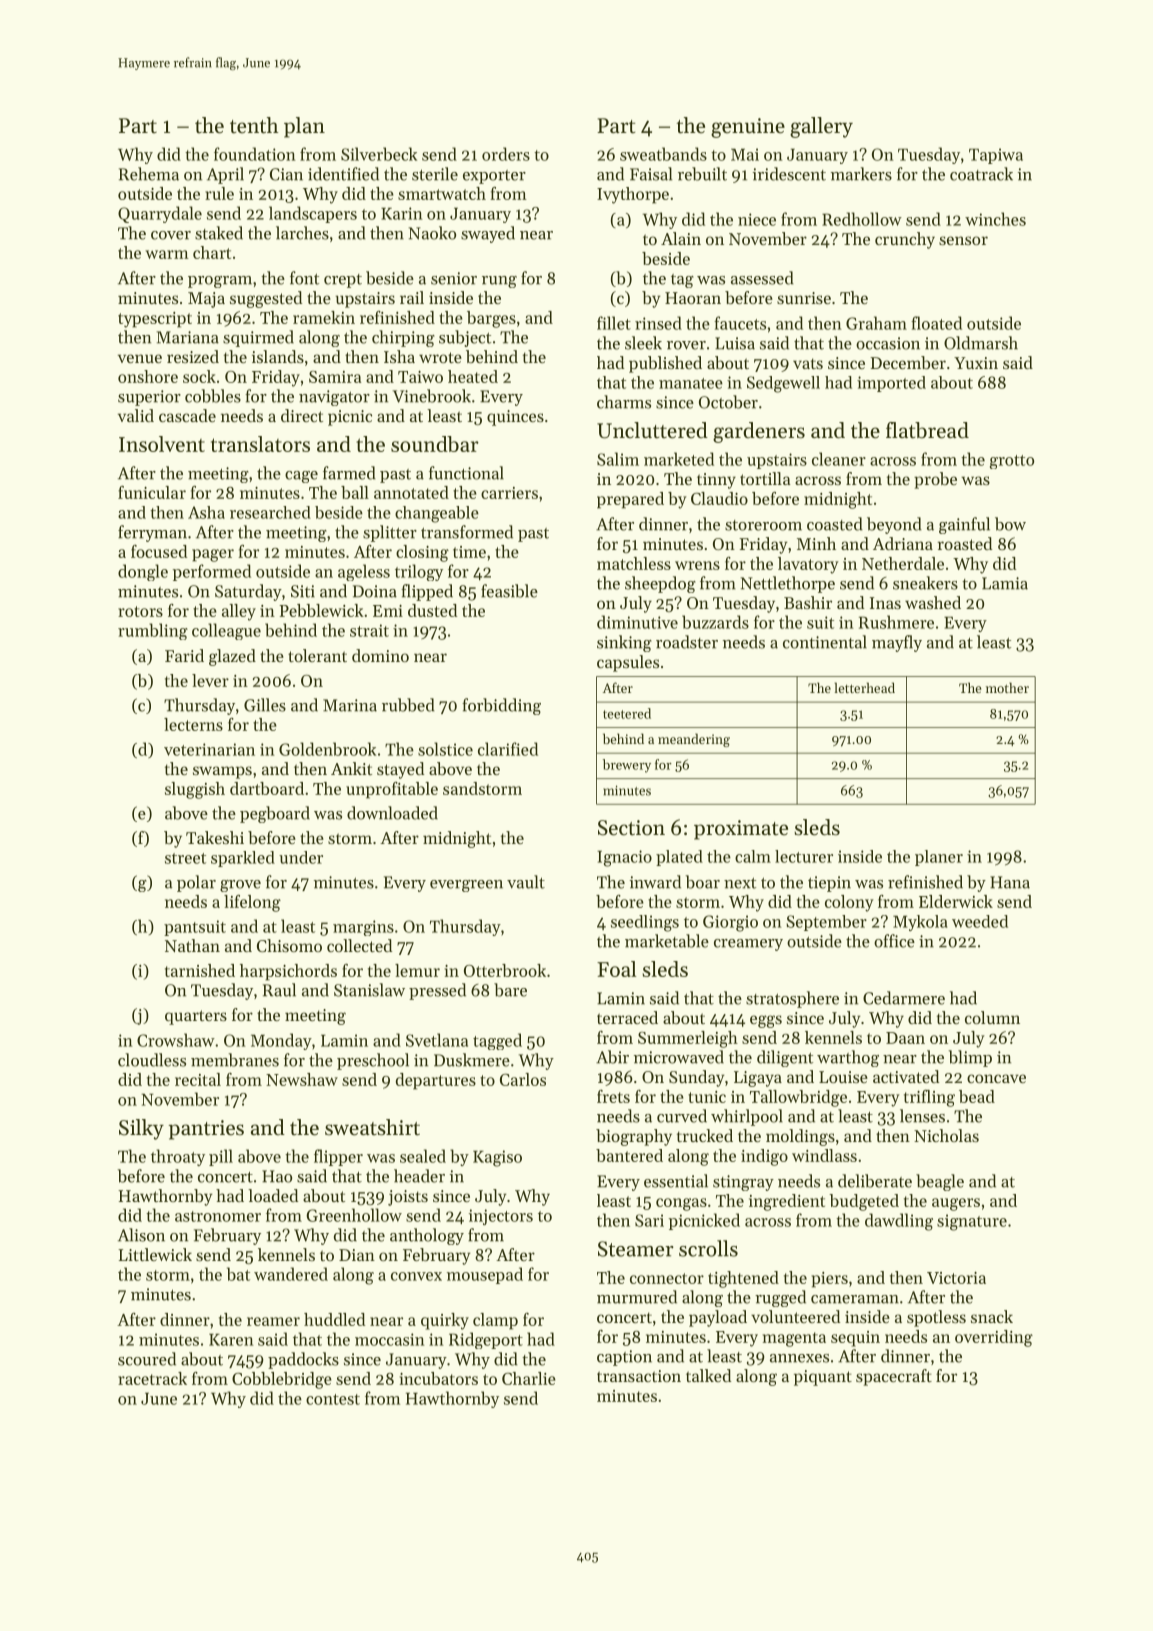  I want to click on gallery, so click(821, 127).
